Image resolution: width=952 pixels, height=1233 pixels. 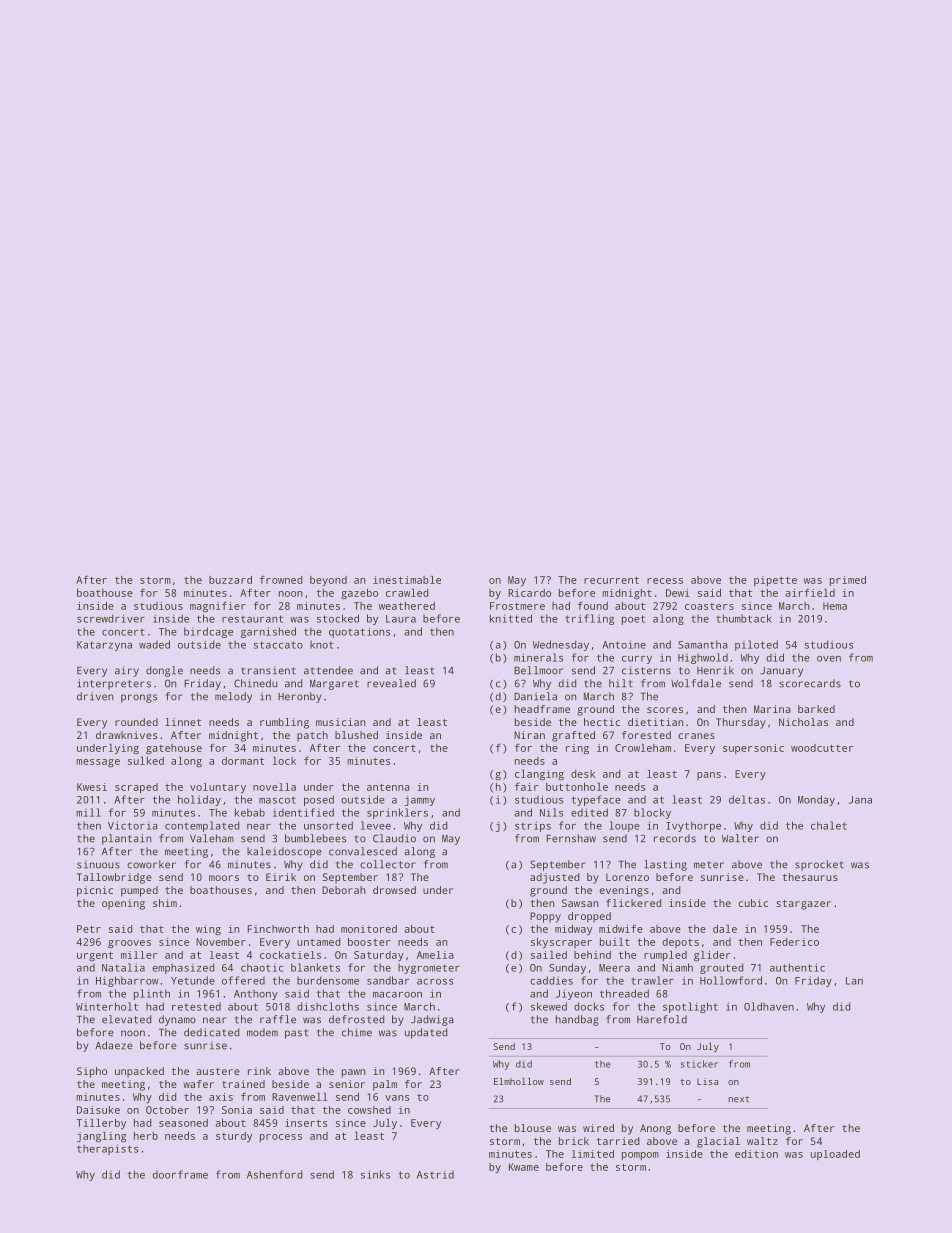 I want to click on birdcage, so click(x=208, y=632).
